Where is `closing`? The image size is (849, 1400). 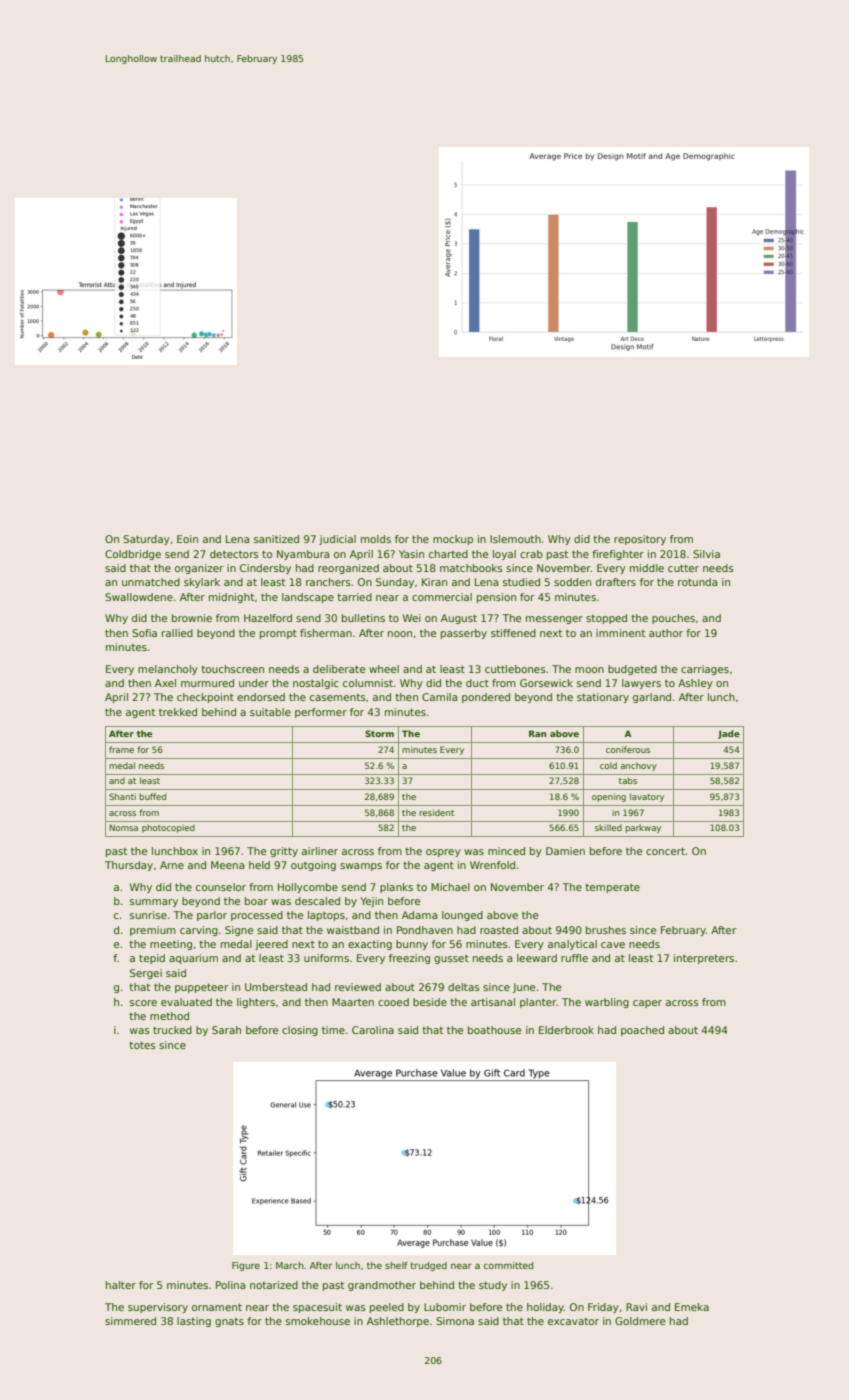
closing is located at coordinates (300, 1031).
